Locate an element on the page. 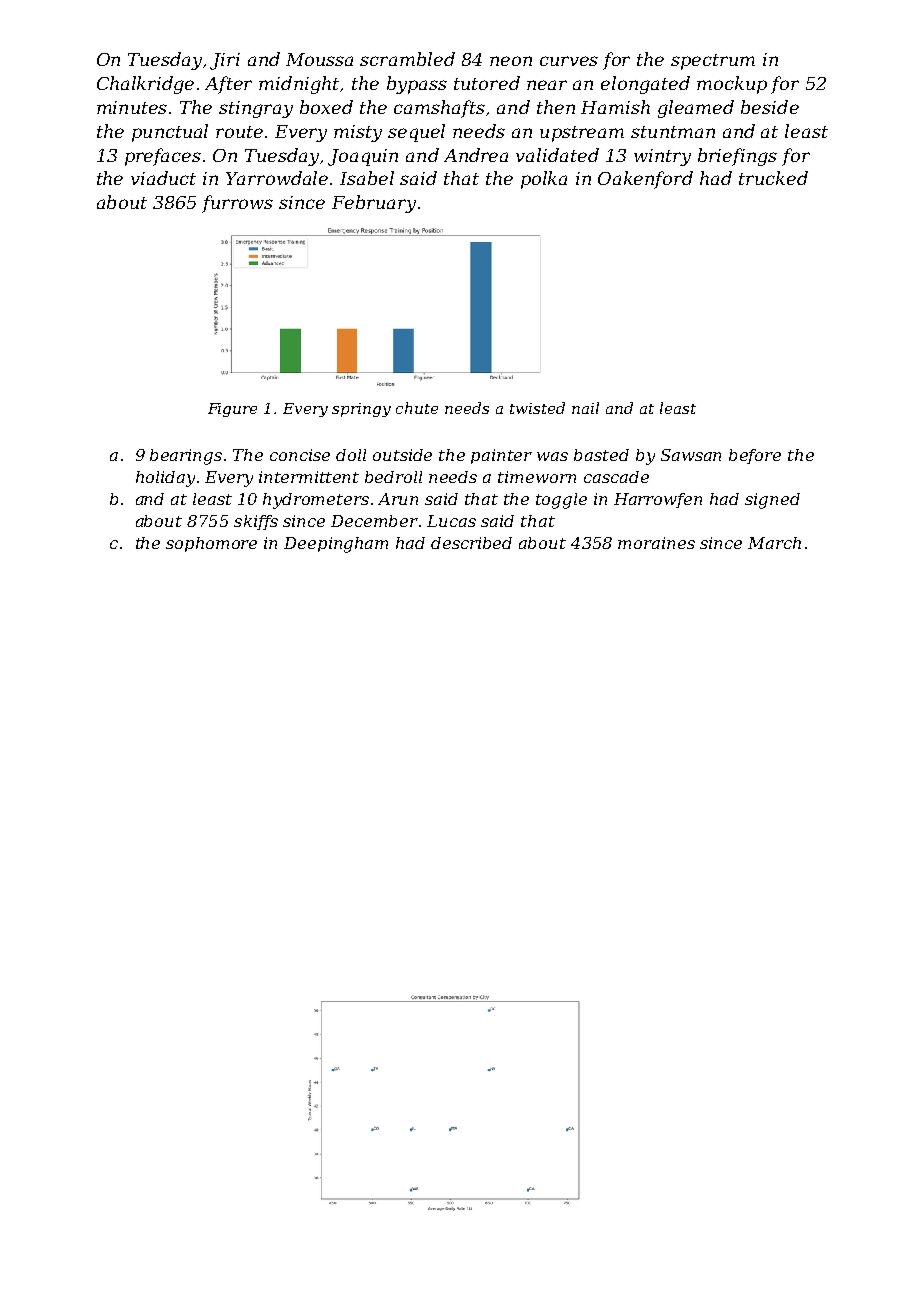 This document has height=1308, width=924. polka is located at coordinates (544, 180).
